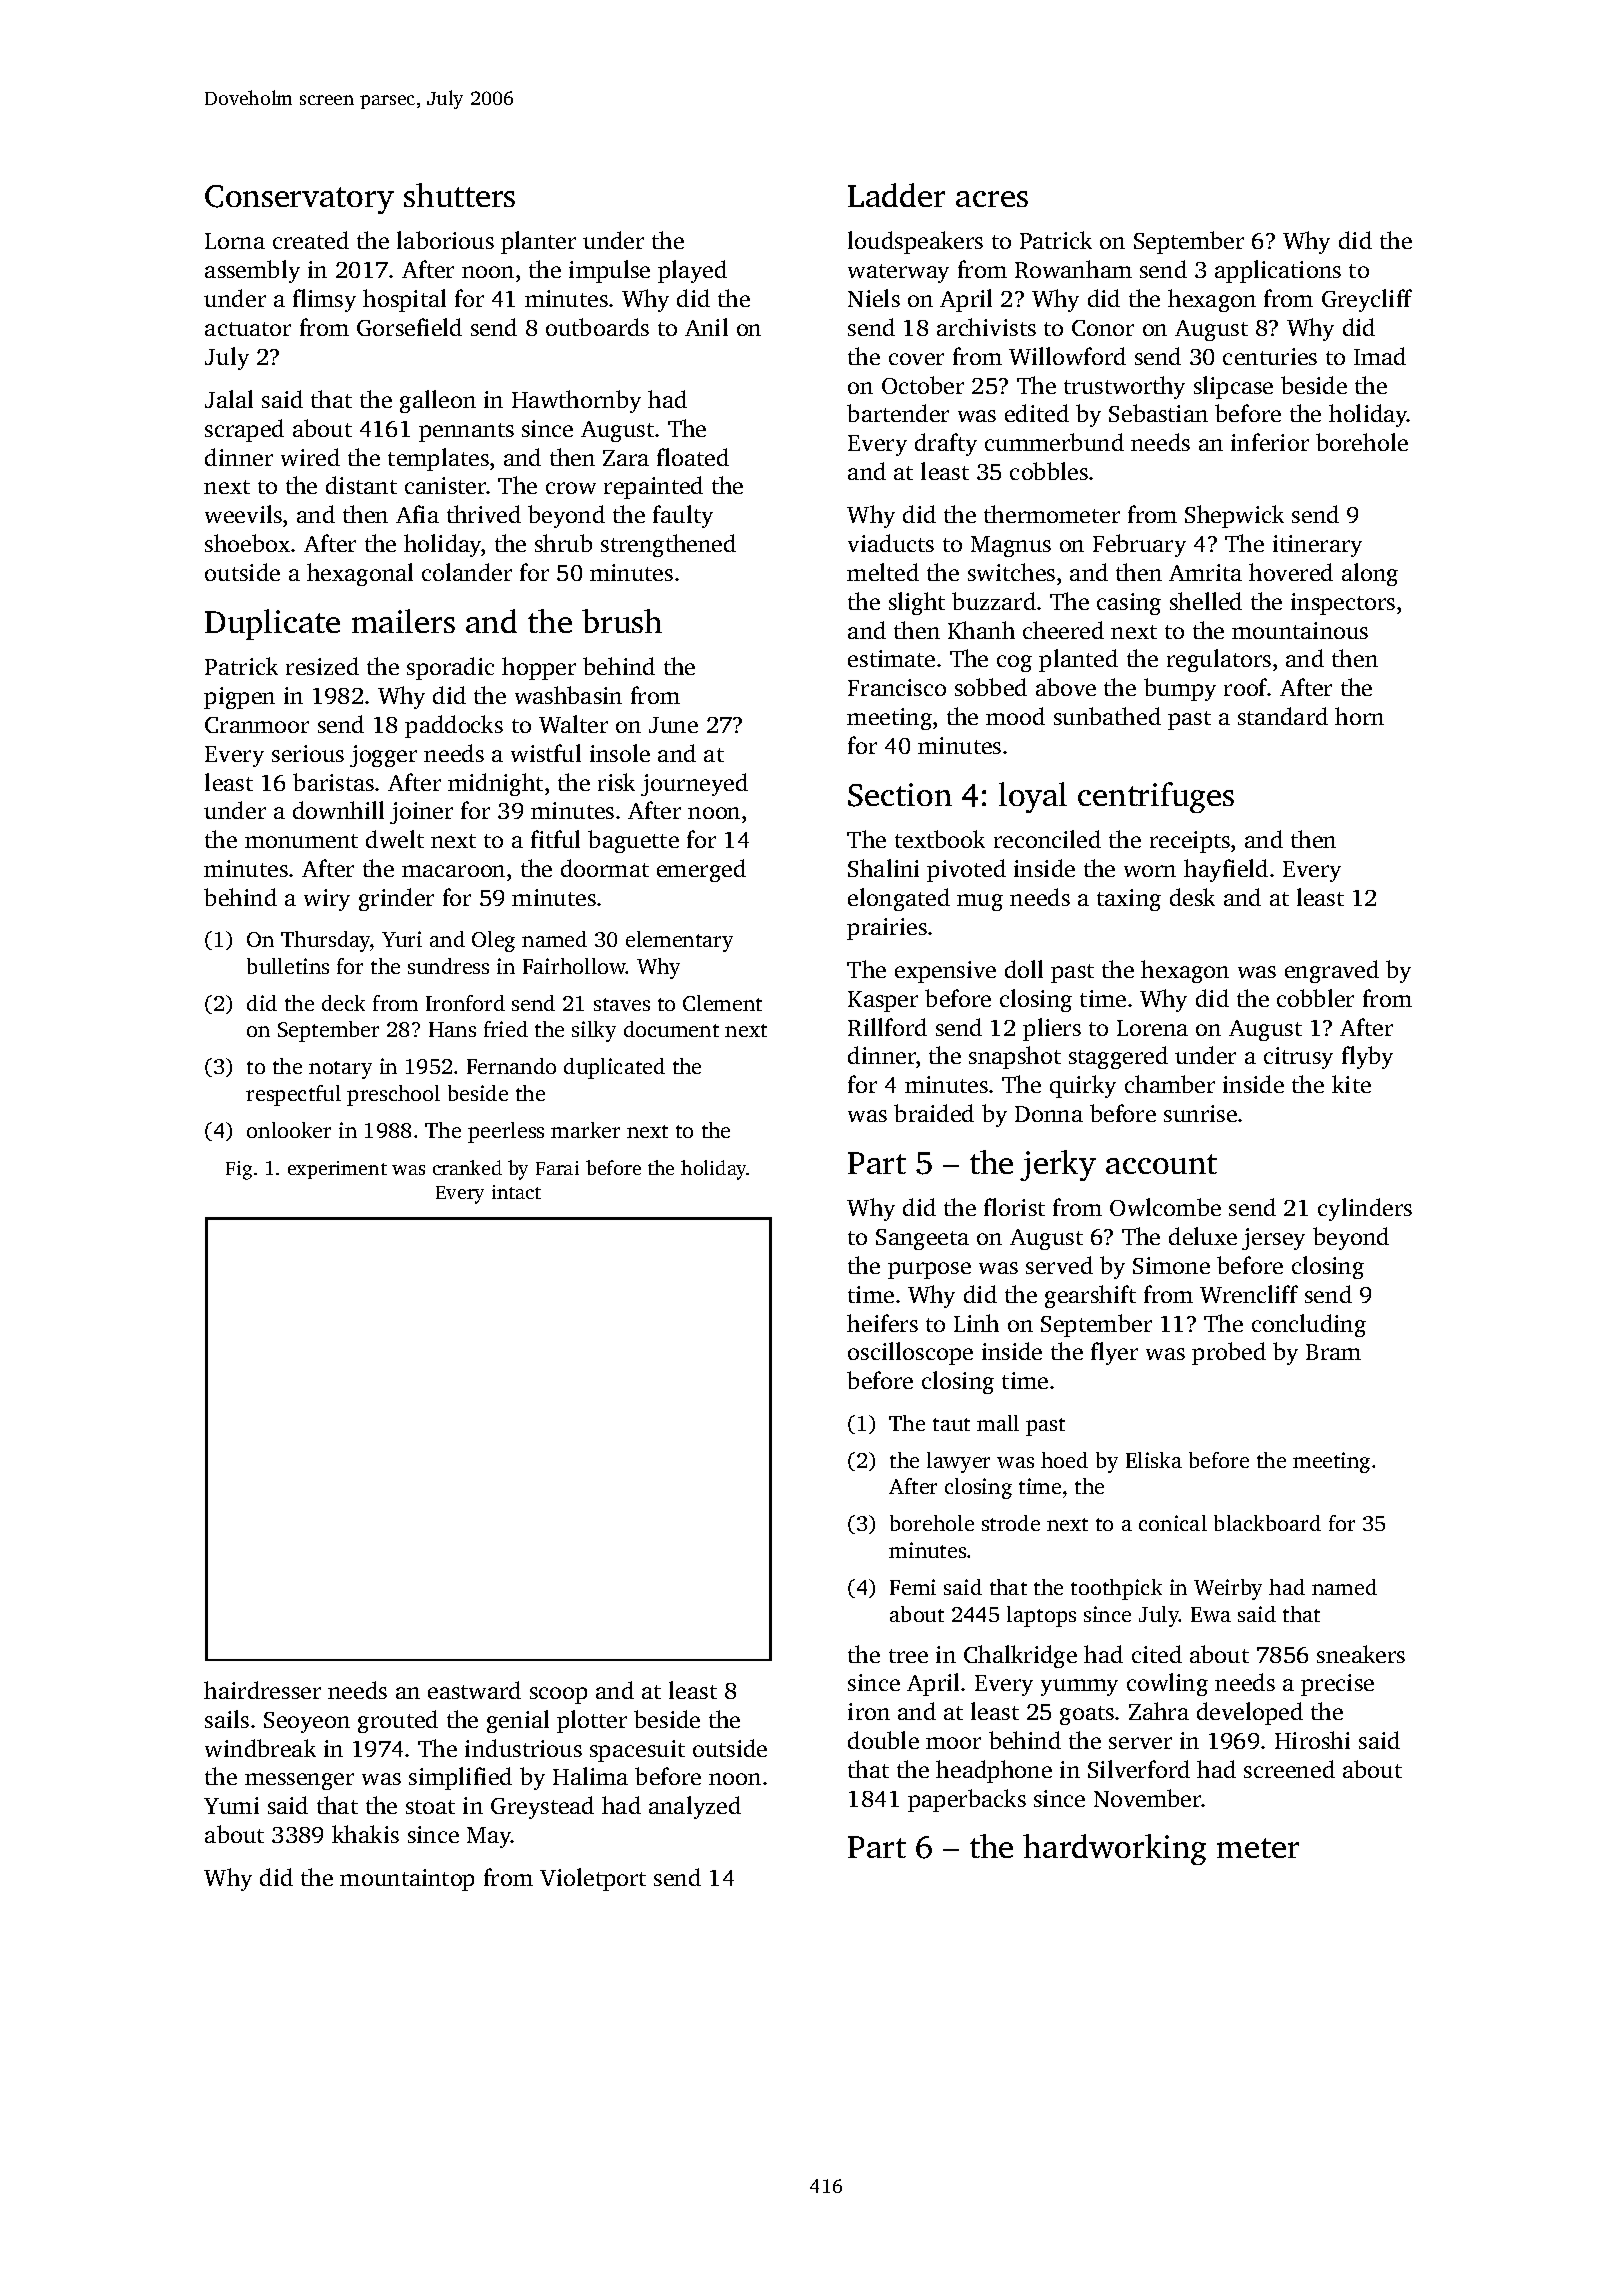 The width and height of the screenshot is (1620, 2292). Describe the element at coordinates (1278, 271) in the screenshot. I see `applications` at that location.
